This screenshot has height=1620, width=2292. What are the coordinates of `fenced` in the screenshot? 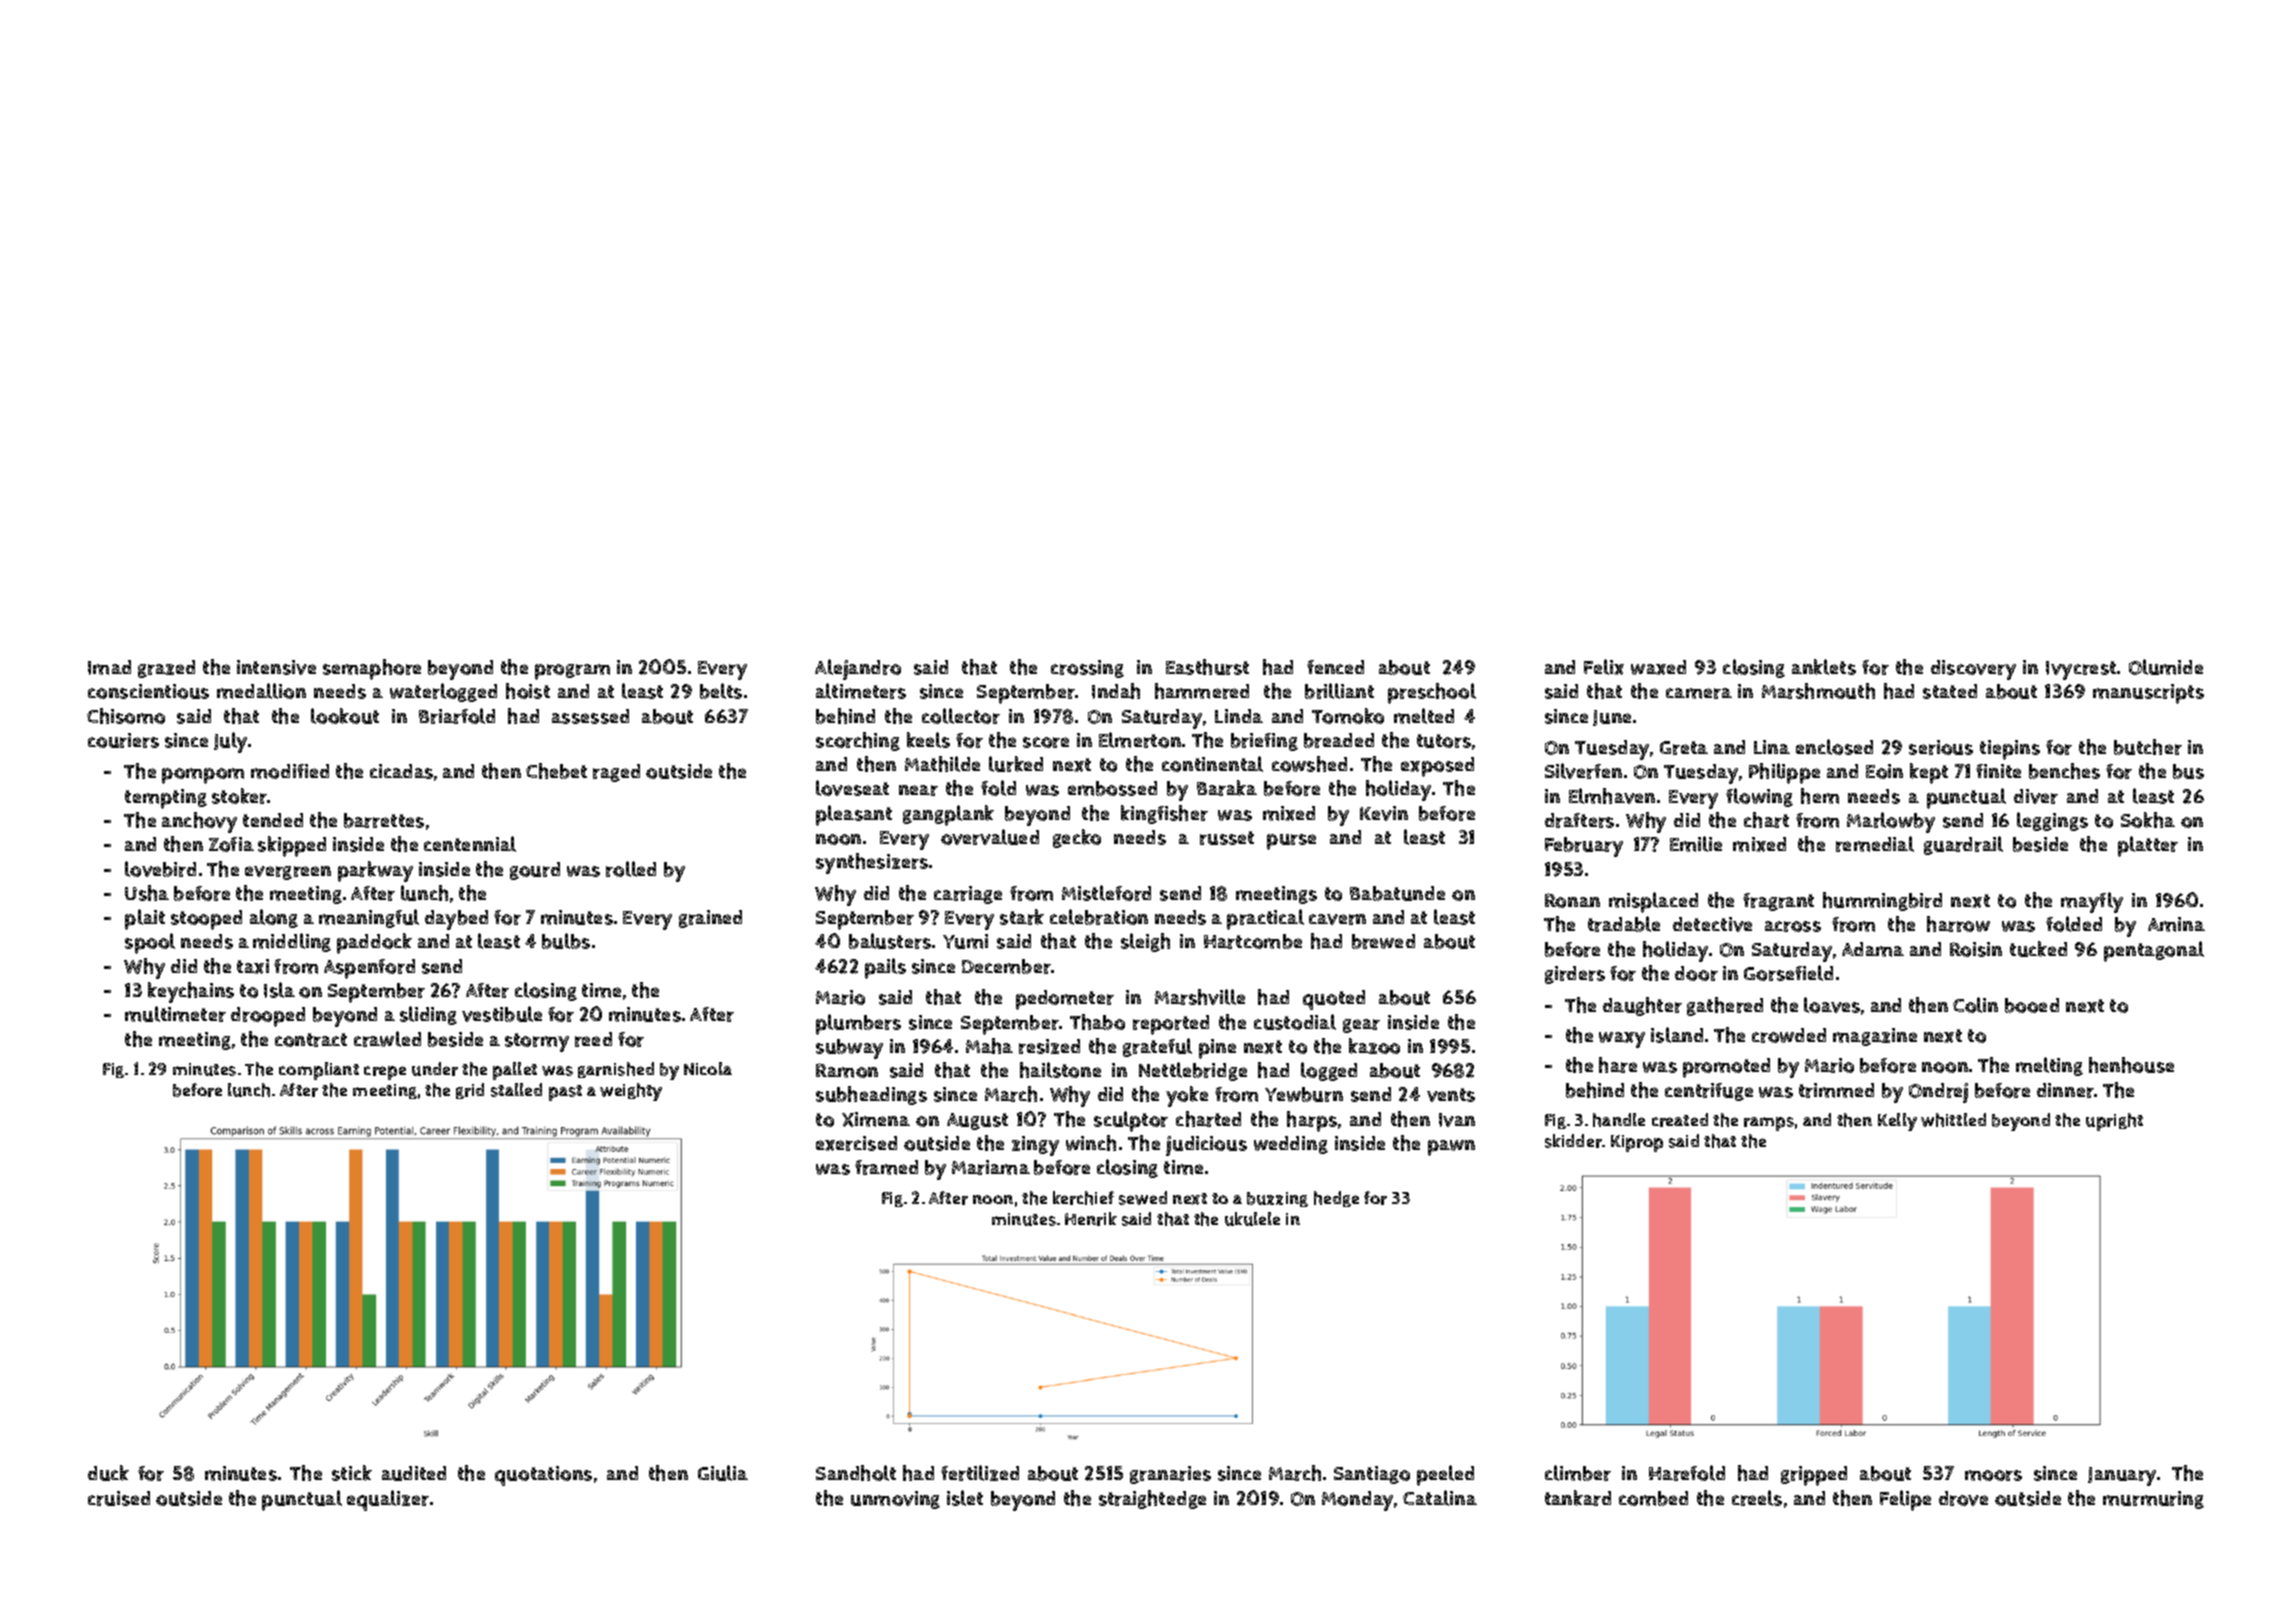 It's located at (1335, 667).
